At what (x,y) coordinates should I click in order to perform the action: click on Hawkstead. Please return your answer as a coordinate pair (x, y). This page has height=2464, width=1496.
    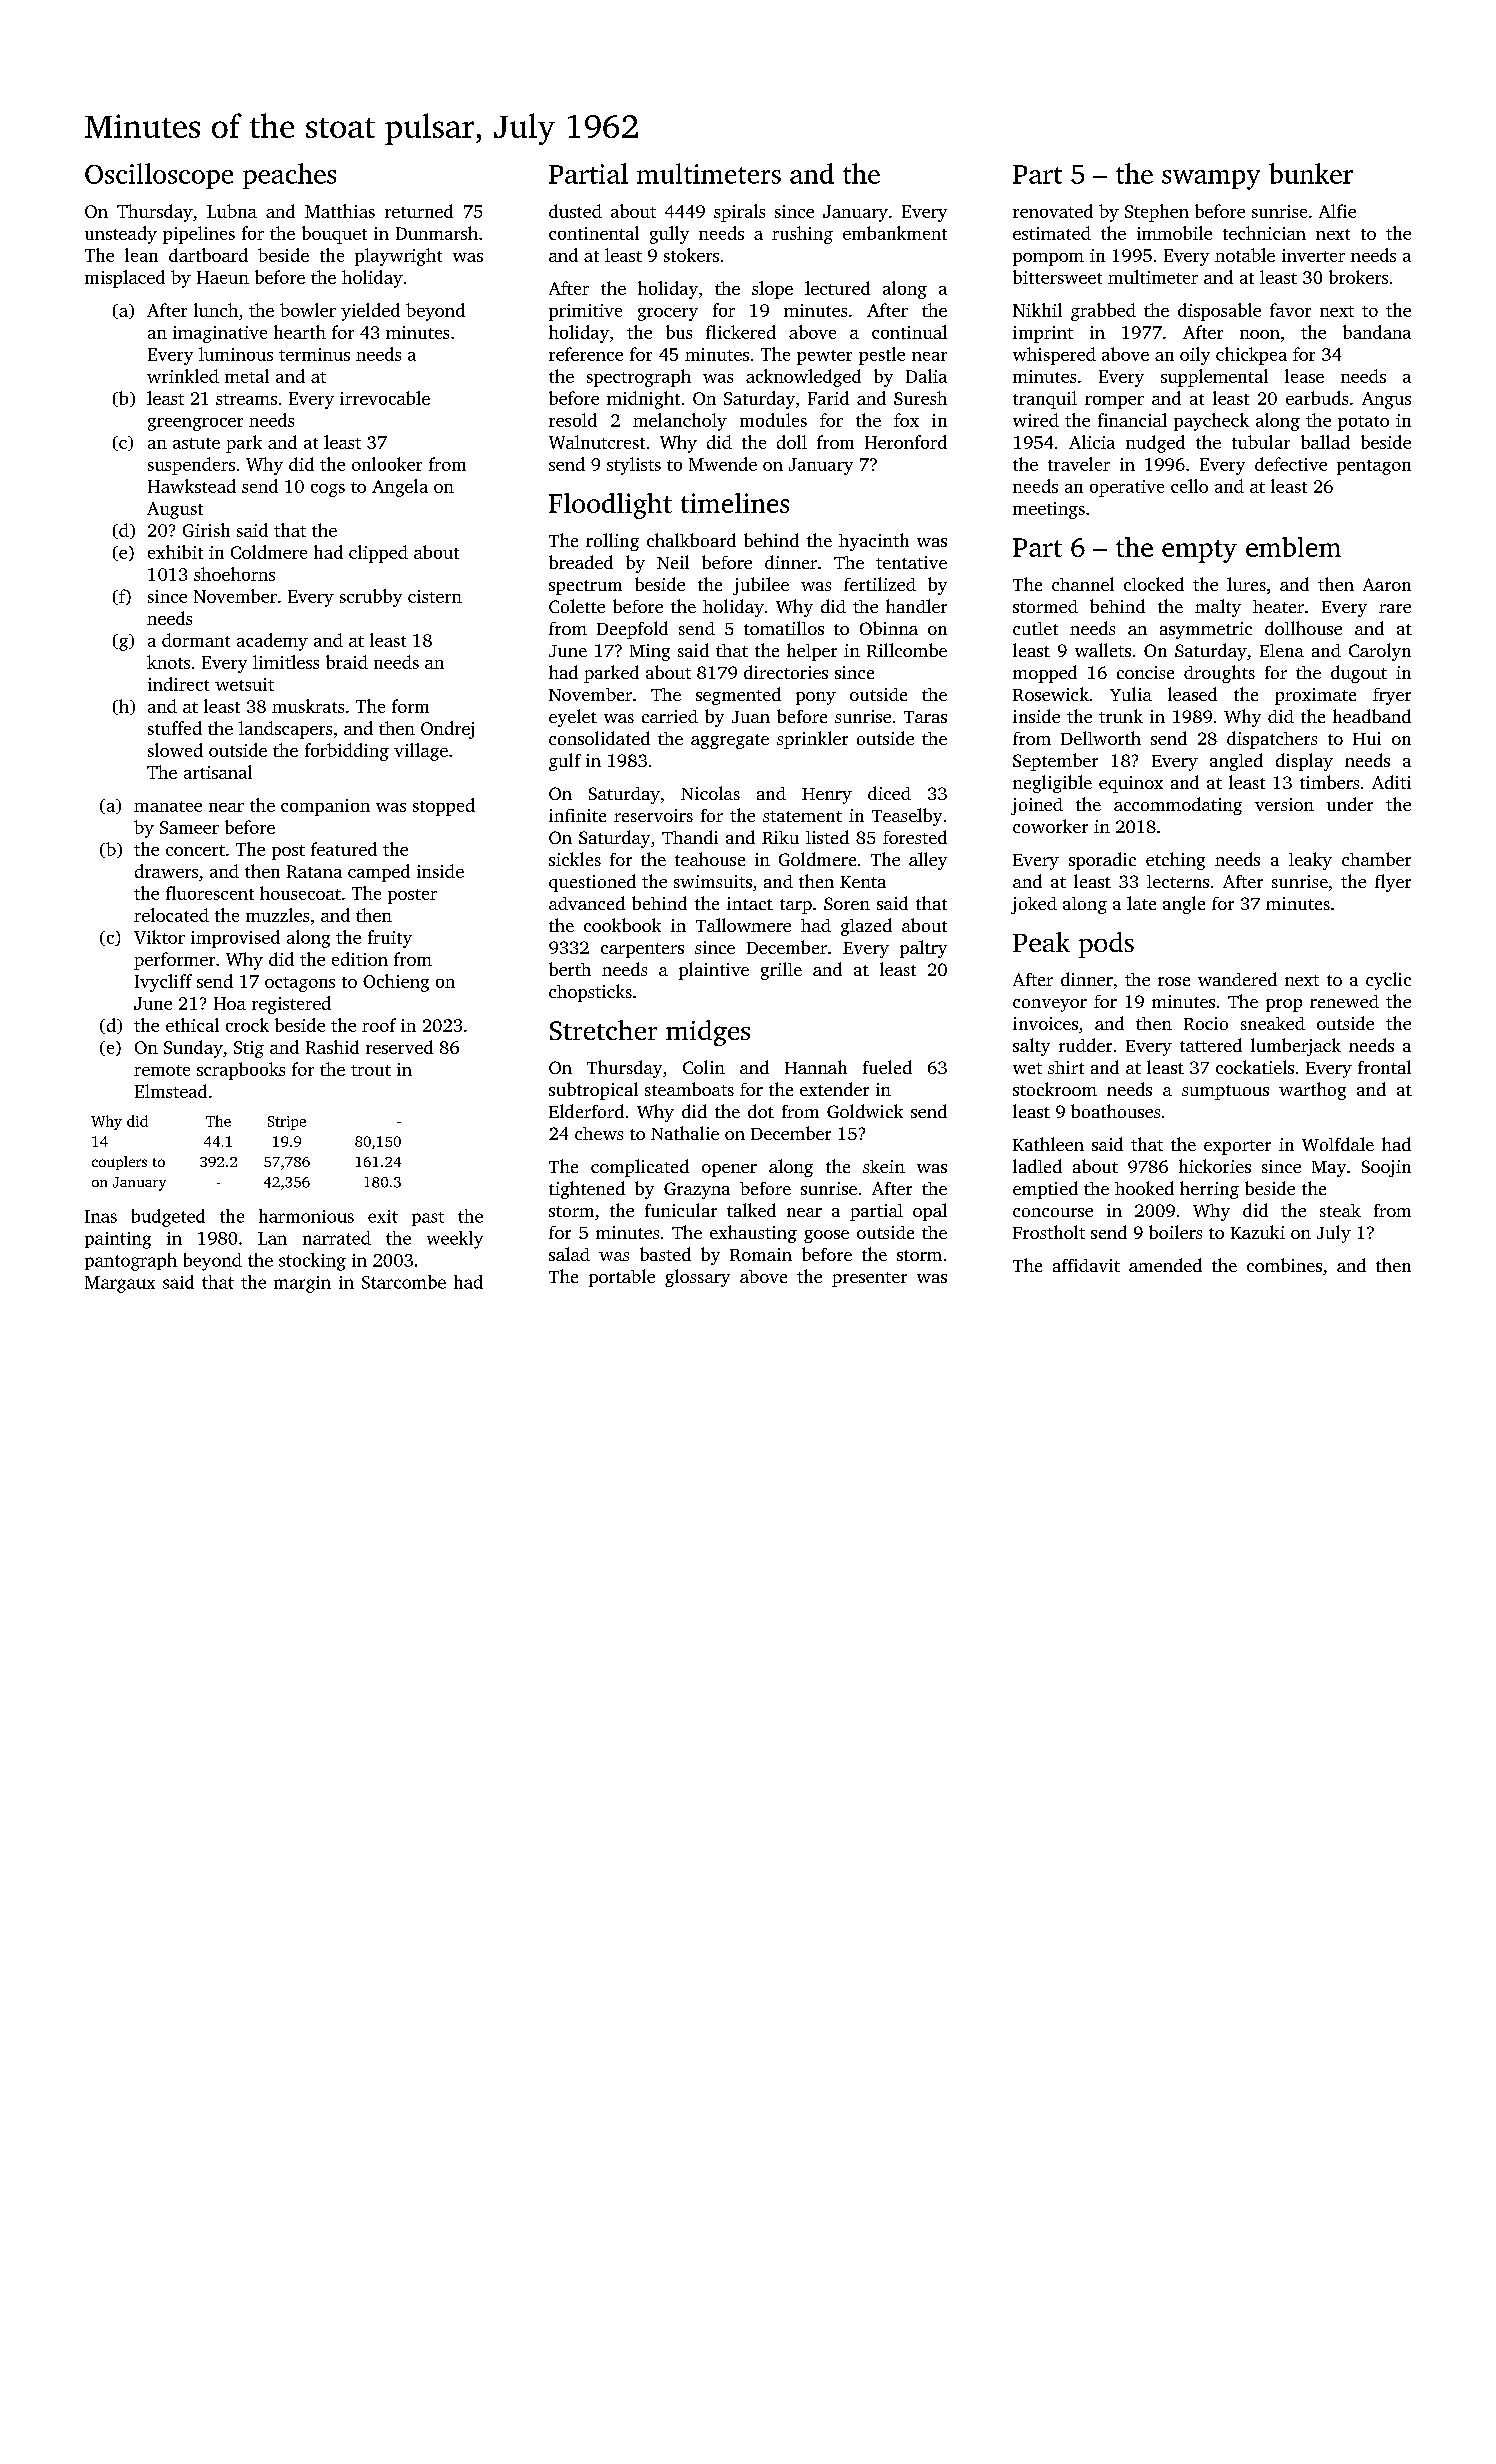
    Looking at the image, I should click on (192, 486).
